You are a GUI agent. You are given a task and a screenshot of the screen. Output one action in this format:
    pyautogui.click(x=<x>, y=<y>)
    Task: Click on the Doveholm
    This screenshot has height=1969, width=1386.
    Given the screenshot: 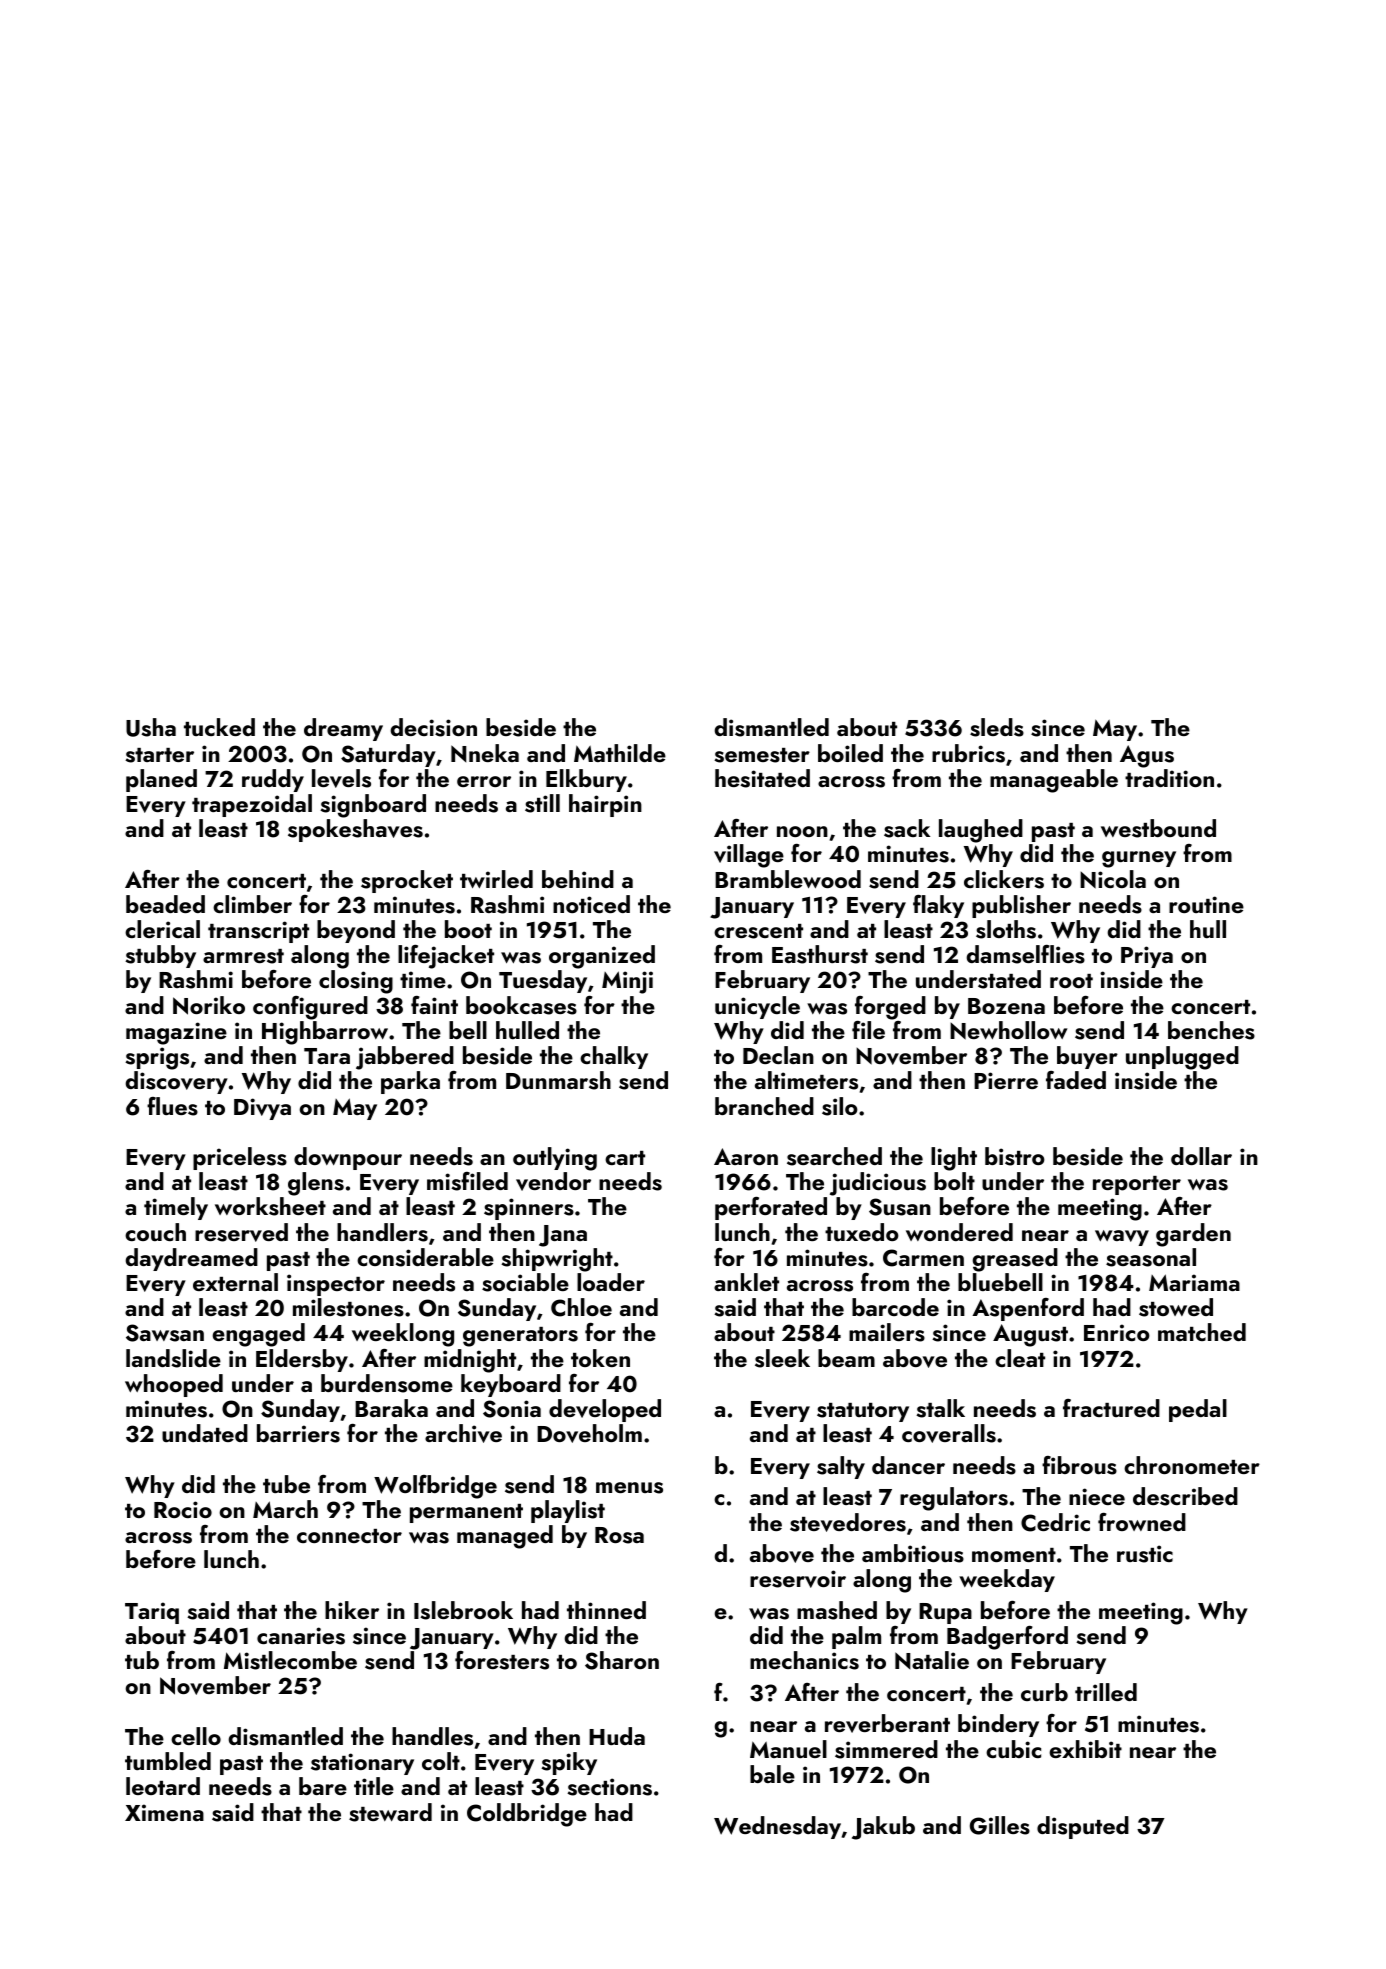 What is the action you would take?
    pyautogui.click(x=589, y=1433)
